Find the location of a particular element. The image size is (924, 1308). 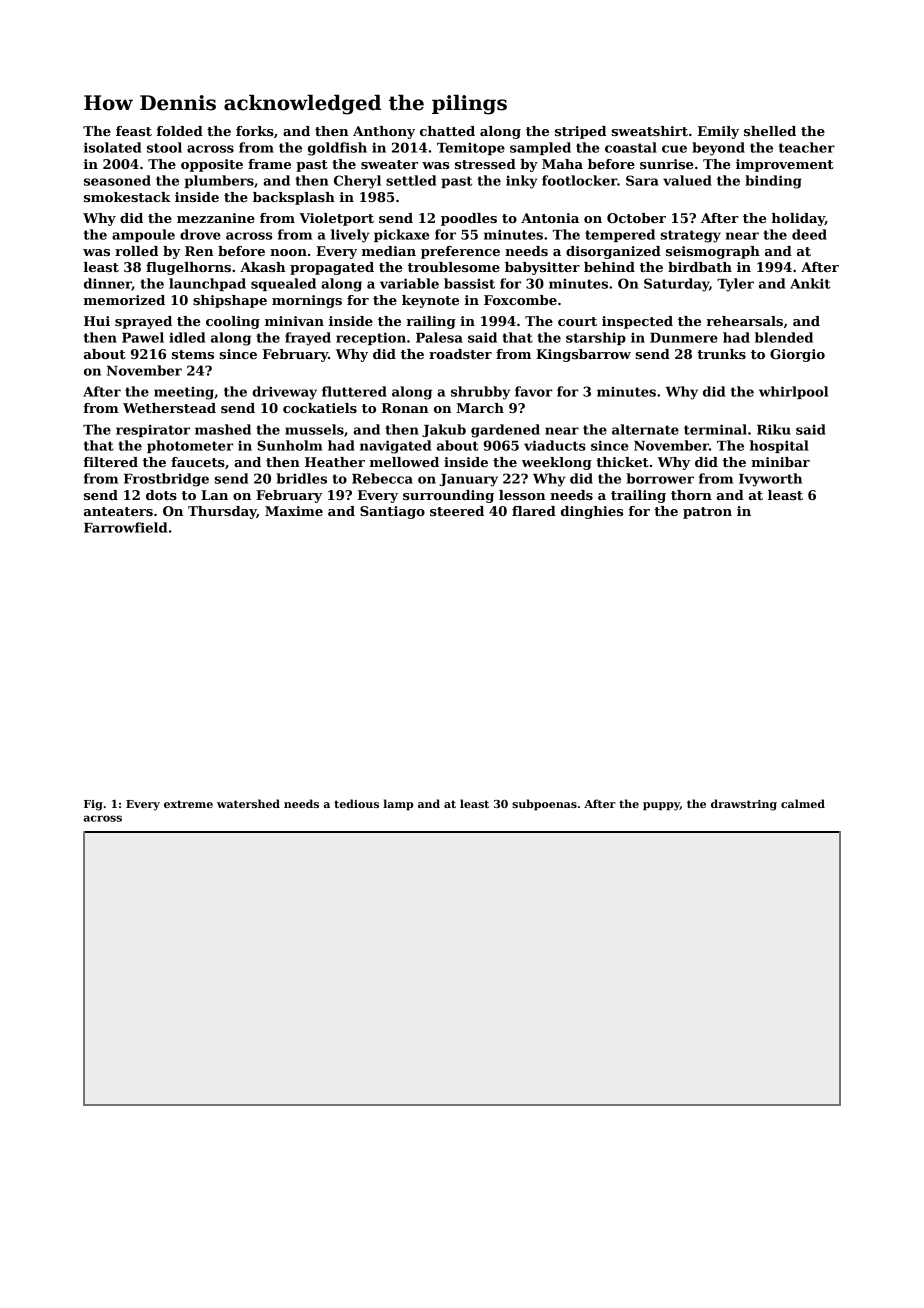

chatted is located at coordinates (447, 131).
